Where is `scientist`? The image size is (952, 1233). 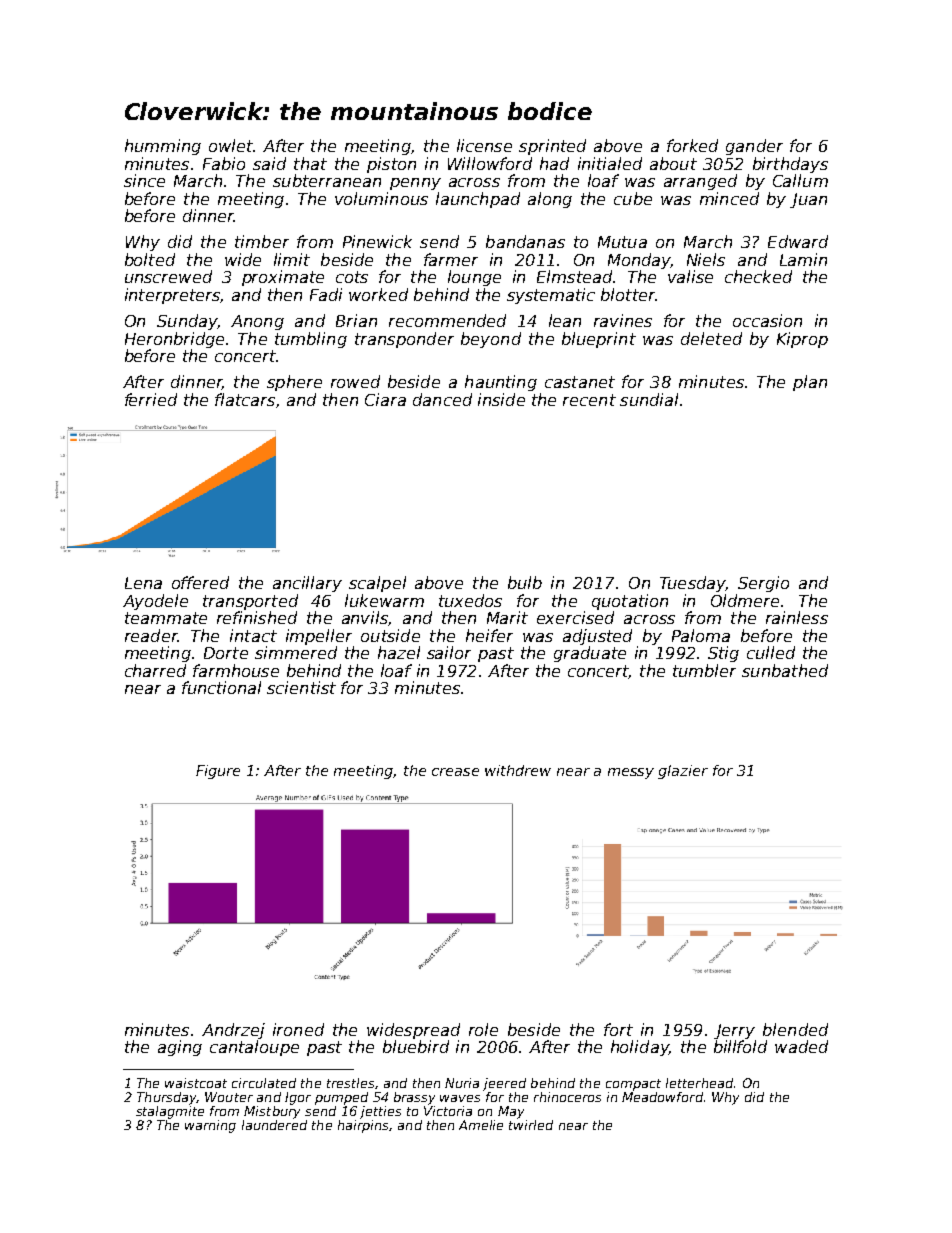 scientist is located at coordinates (301, 687).
